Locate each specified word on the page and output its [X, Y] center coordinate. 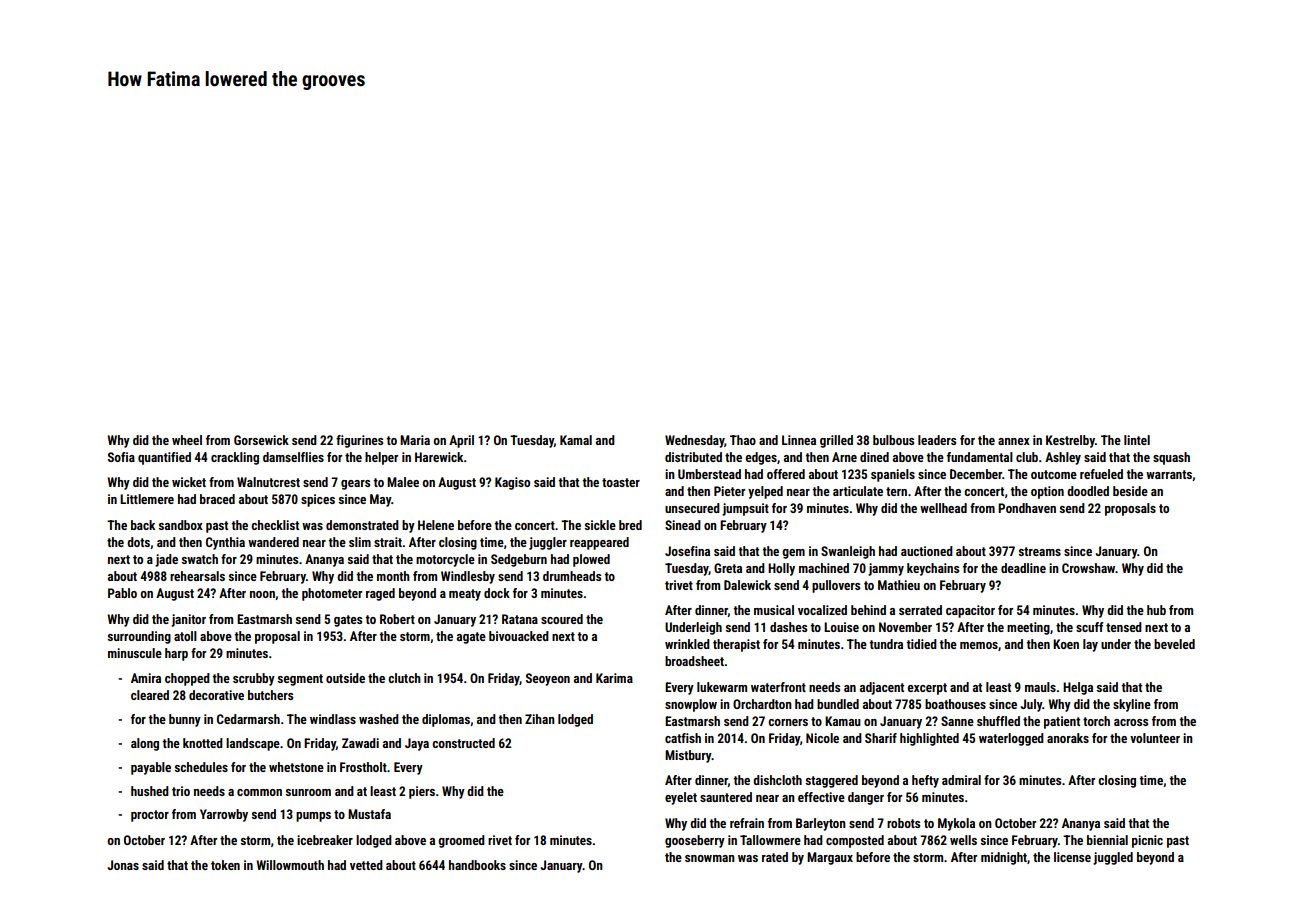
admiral [961, 780]
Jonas [123, 865]
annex [1014, 441]
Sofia [121, 457]
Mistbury [688, 756]
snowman [710, 858]
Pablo [122, 593]
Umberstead [709, 474]
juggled [1113, 858]
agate [471, 638]
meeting [1028, 628]
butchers [270, 695]
